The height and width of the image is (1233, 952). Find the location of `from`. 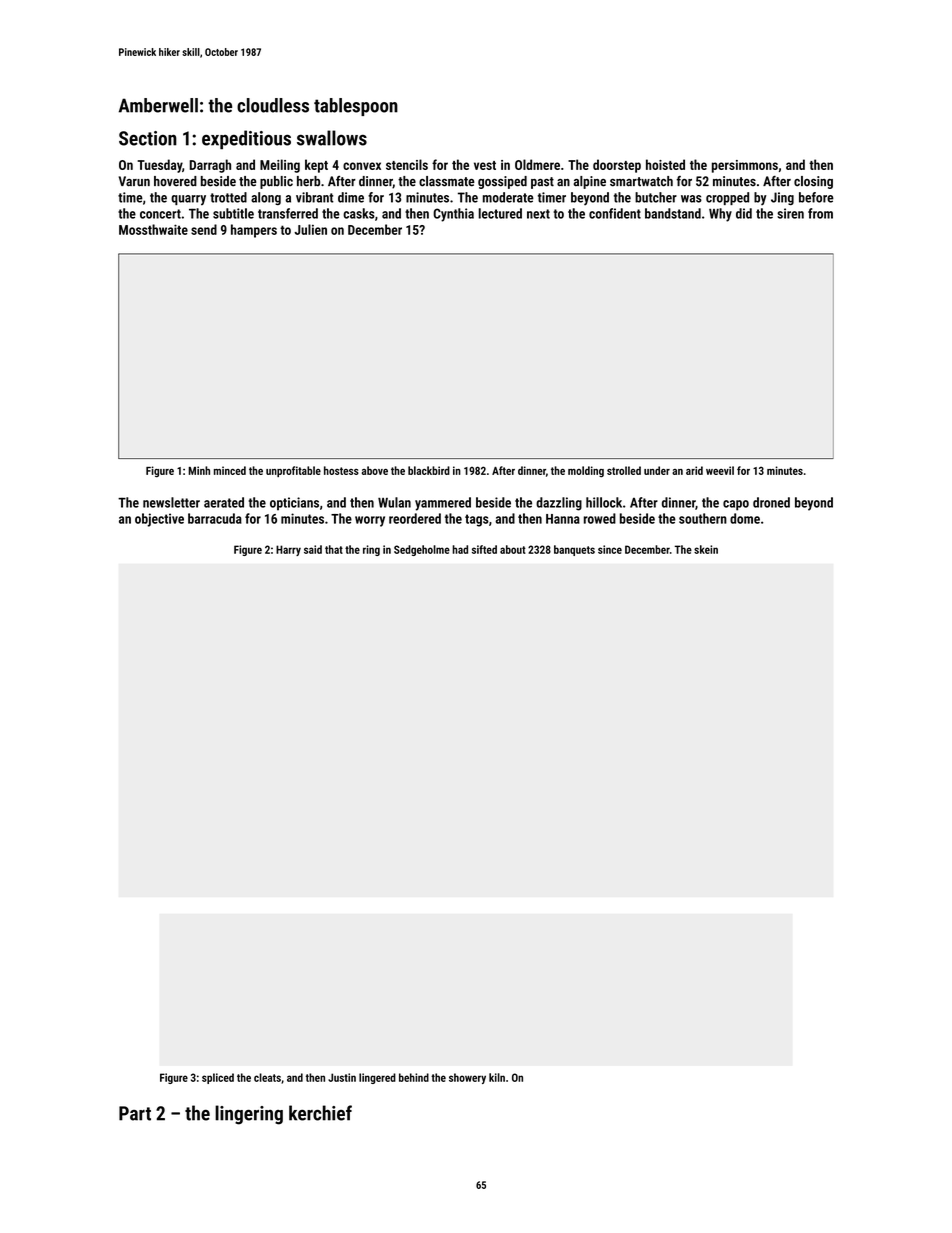

from is located at coordinates (820, 213).
